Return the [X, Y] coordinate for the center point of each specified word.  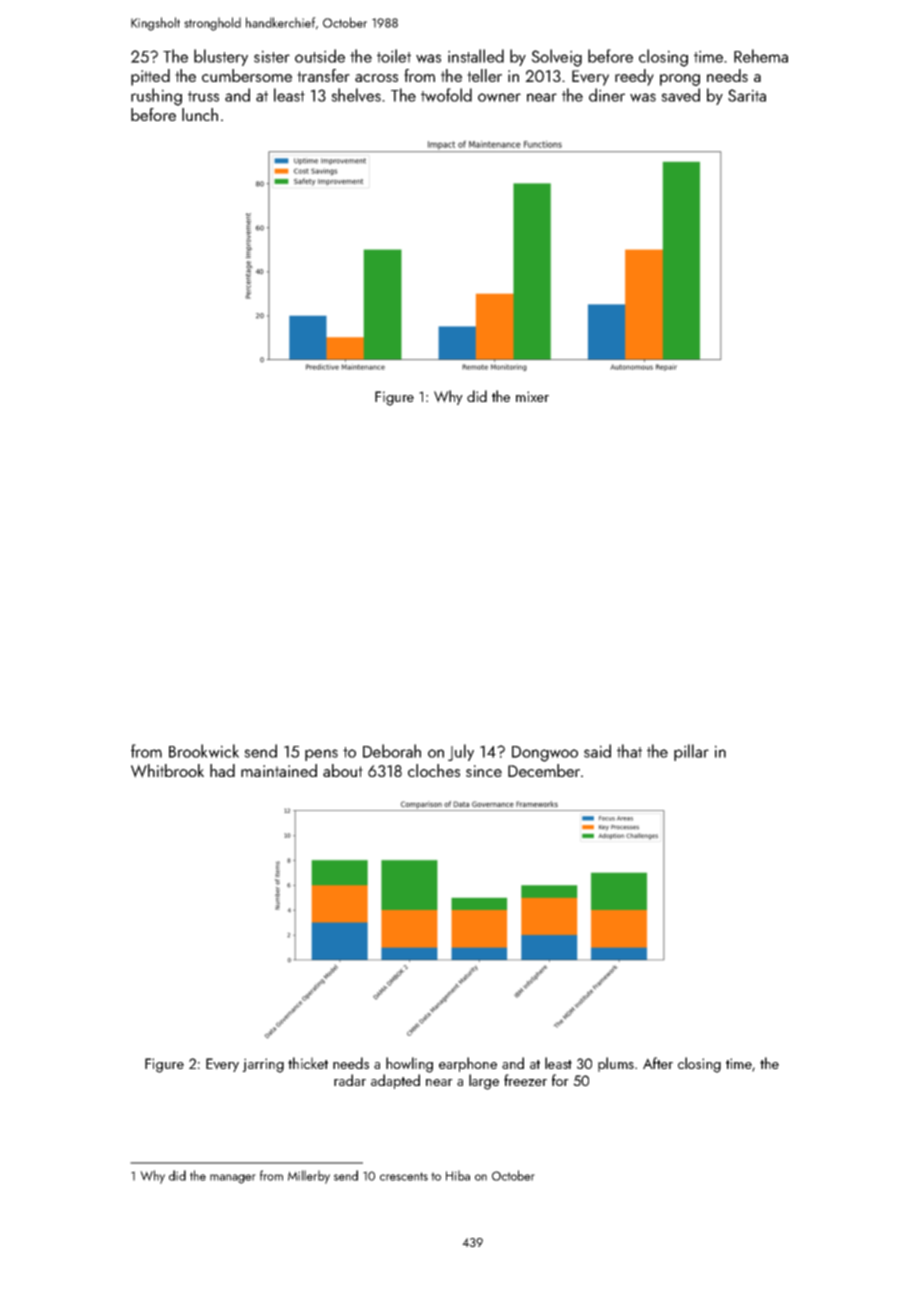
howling [409, 1065]
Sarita [747, 95]
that [629, 751]
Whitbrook [167, 771]
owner [499, 97]
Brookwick [204, 751]
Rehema [761, 56]
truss [203, 96]
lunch [200, 114]
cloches [434, 770]
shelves [356, 95]
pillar [691, 752]
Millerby [309, 1177]
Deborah [392, 751]
